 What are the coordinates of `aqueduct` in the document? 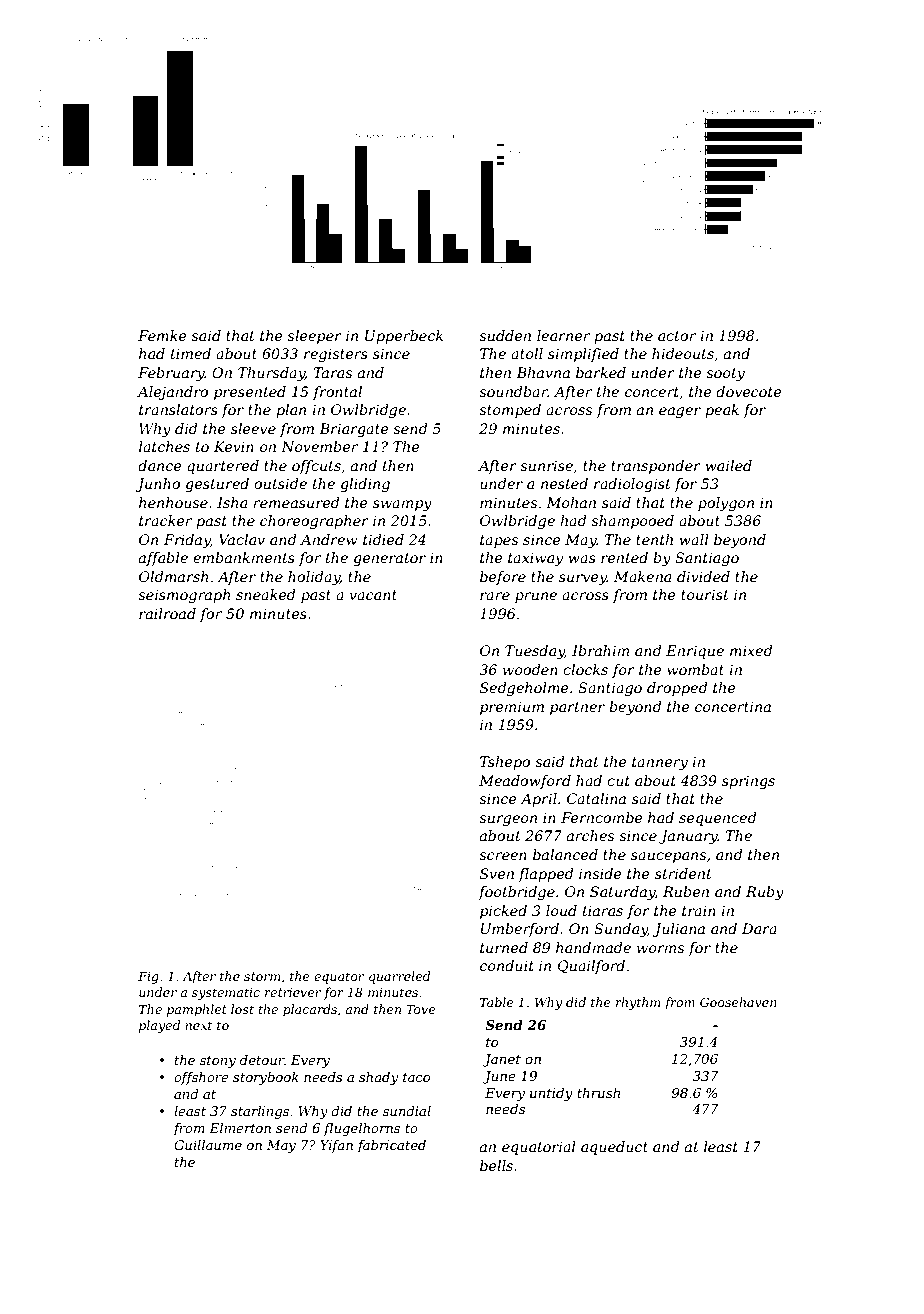 It's located at (614, 1148).
